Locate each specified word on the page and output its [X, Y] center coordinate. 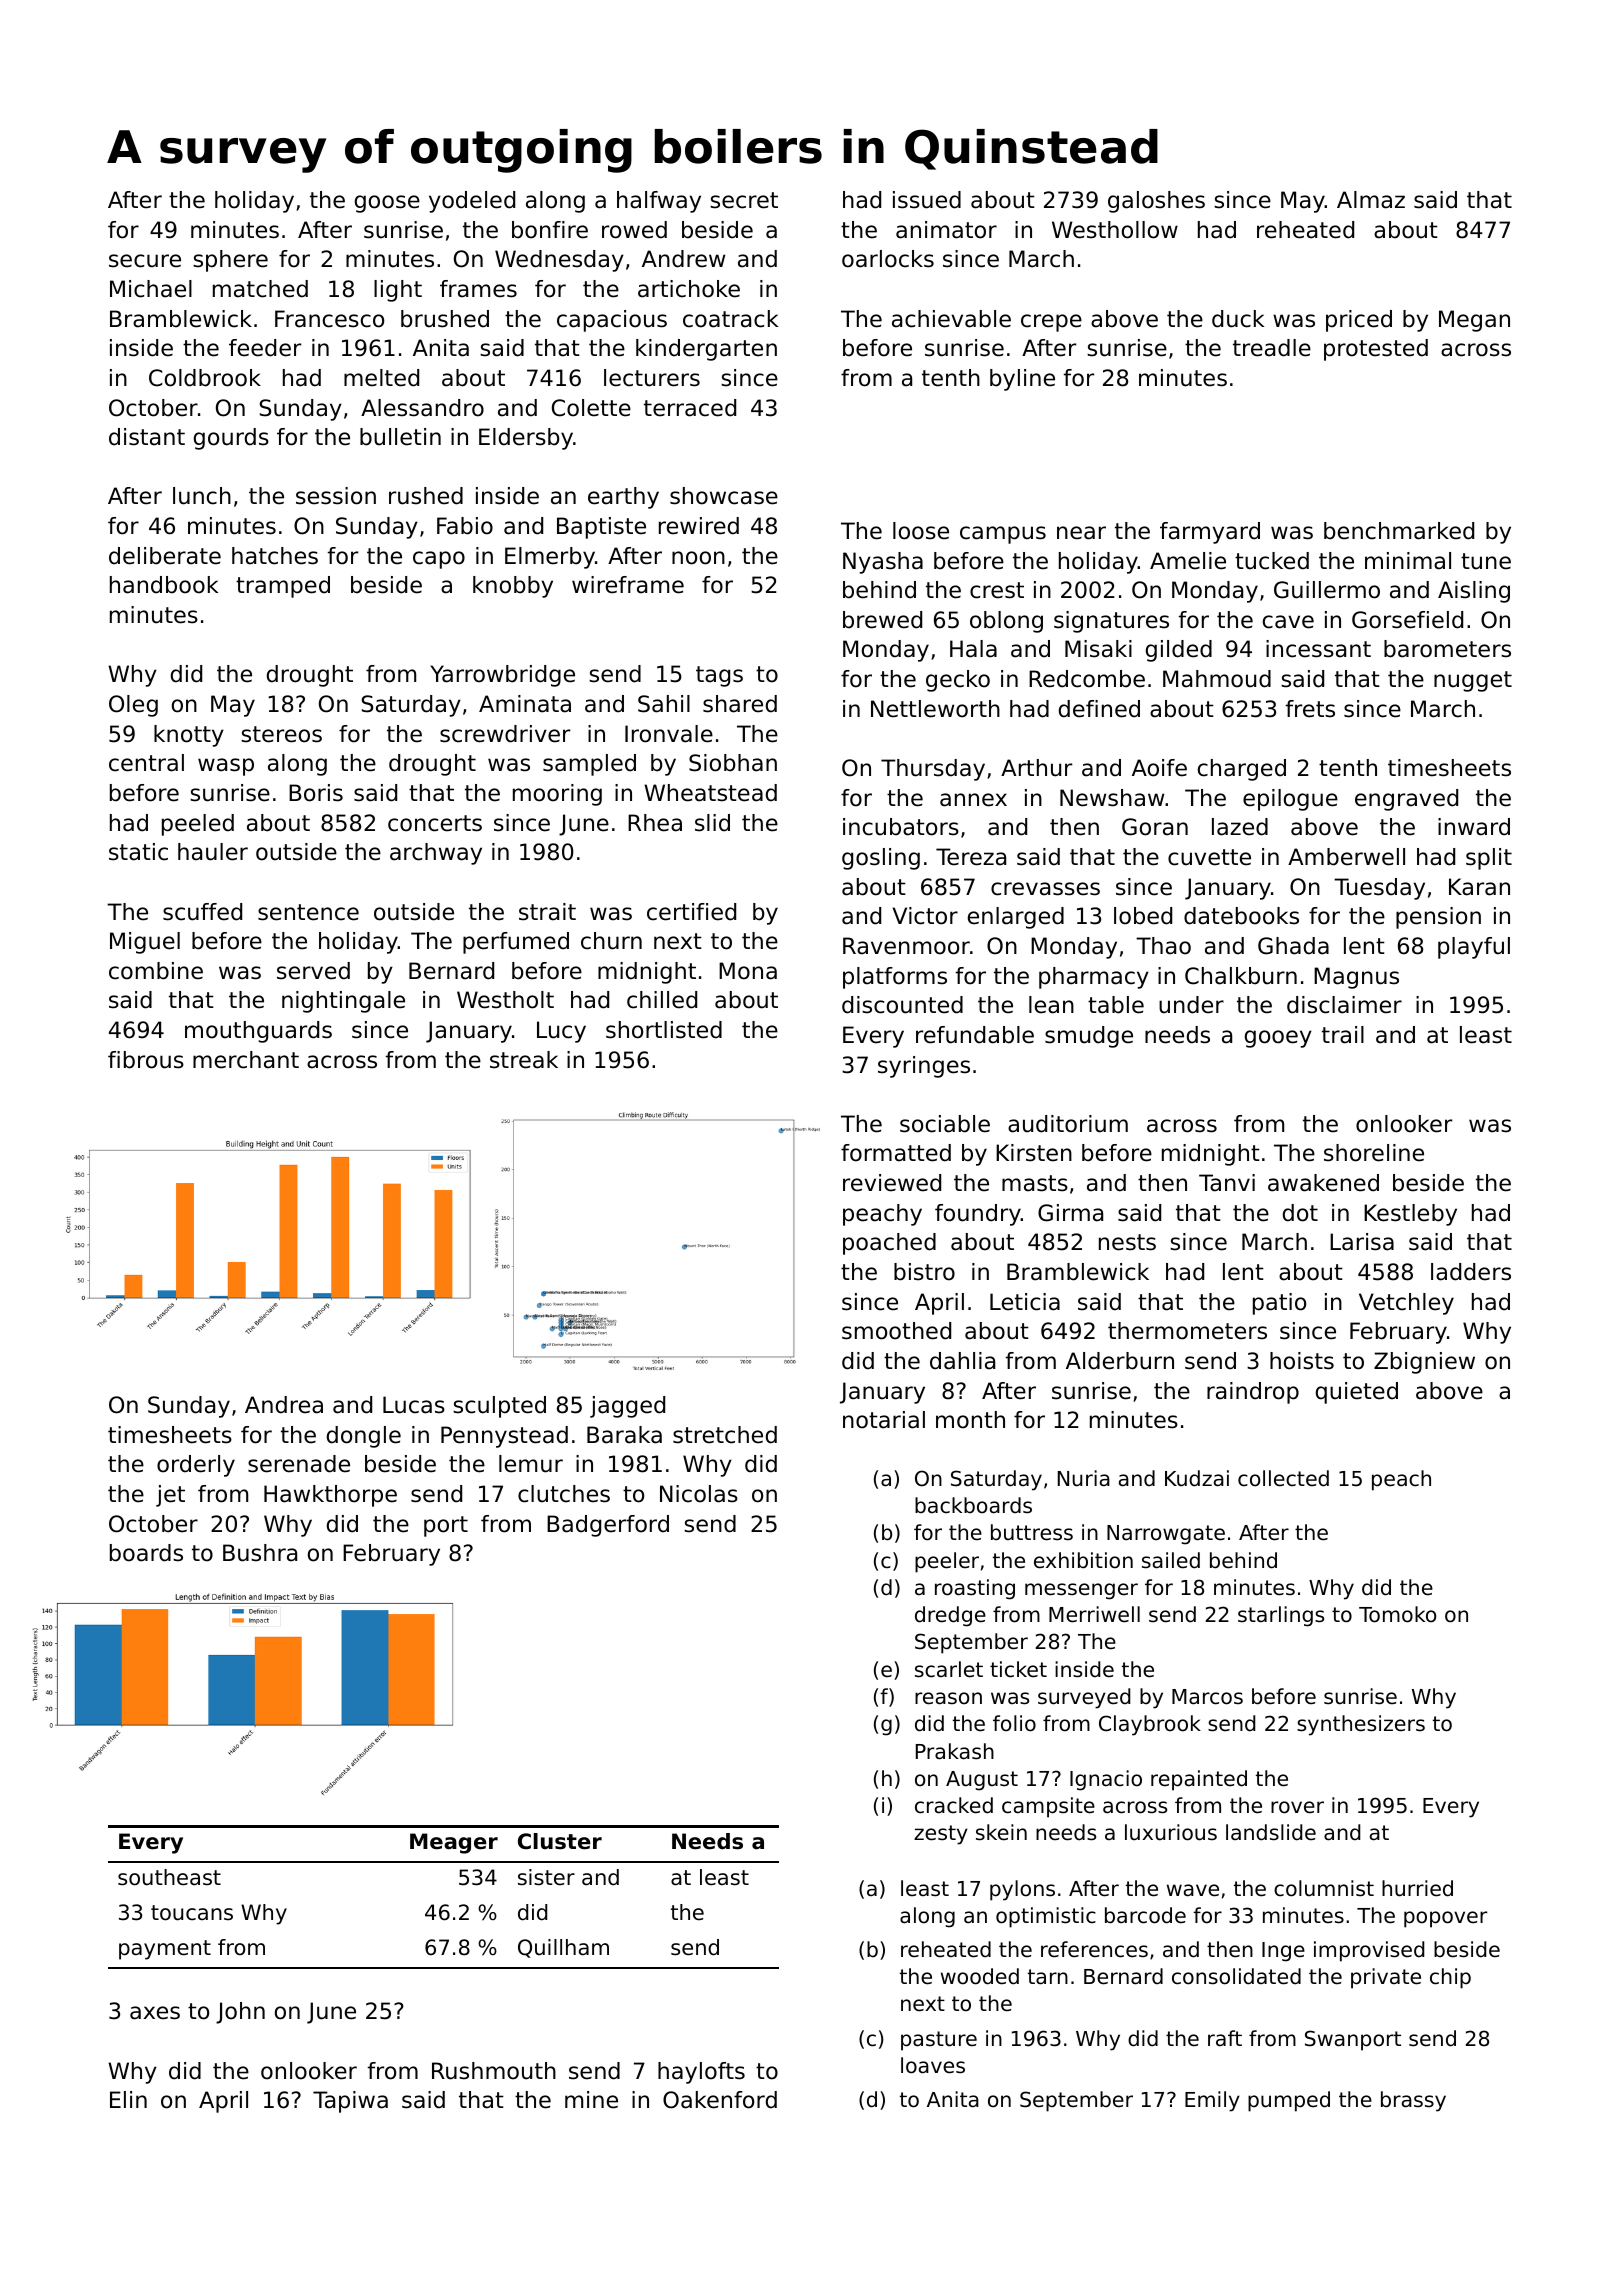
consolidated [1236, 1976]
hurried [1417, 1888]
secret [744, 200]
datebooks [1241, 916]
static [138, 852]
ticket [1018, 1669]
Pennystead [504, 1437]
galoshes [1156, 202]
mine [591, 2100]
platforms [895, 978]
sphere [230, 261]
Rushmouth [494, 2071]
